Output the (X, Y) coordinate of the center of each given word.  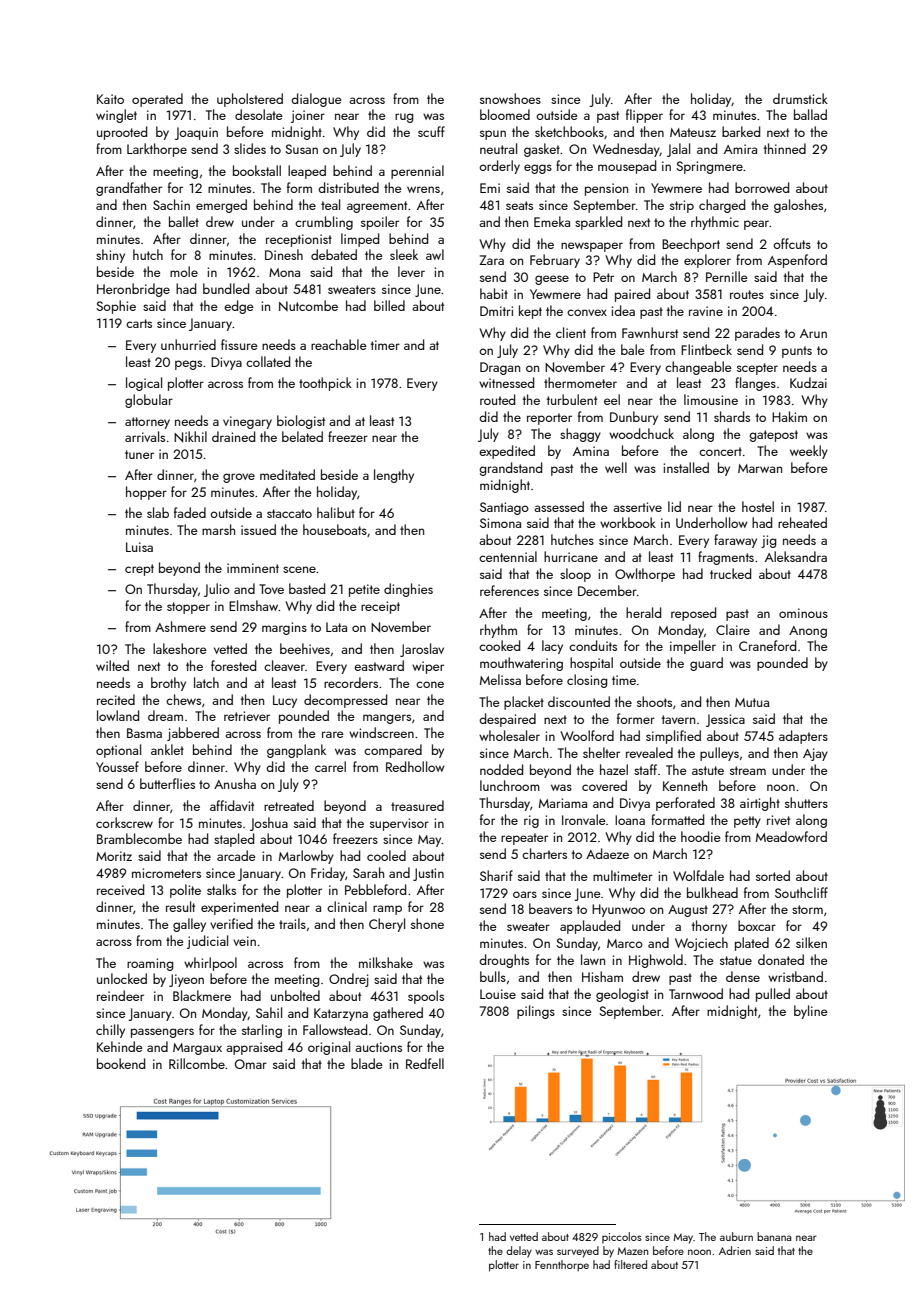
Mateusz (693, 132)
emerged (221, 206)
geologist (622, 995)
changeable (698, 368)
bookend (121, 1063)
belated (302, 436)
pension (606, 189)
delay (519, 1252)
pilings (536, 1012)
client (571, 332)
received (120, 889)
